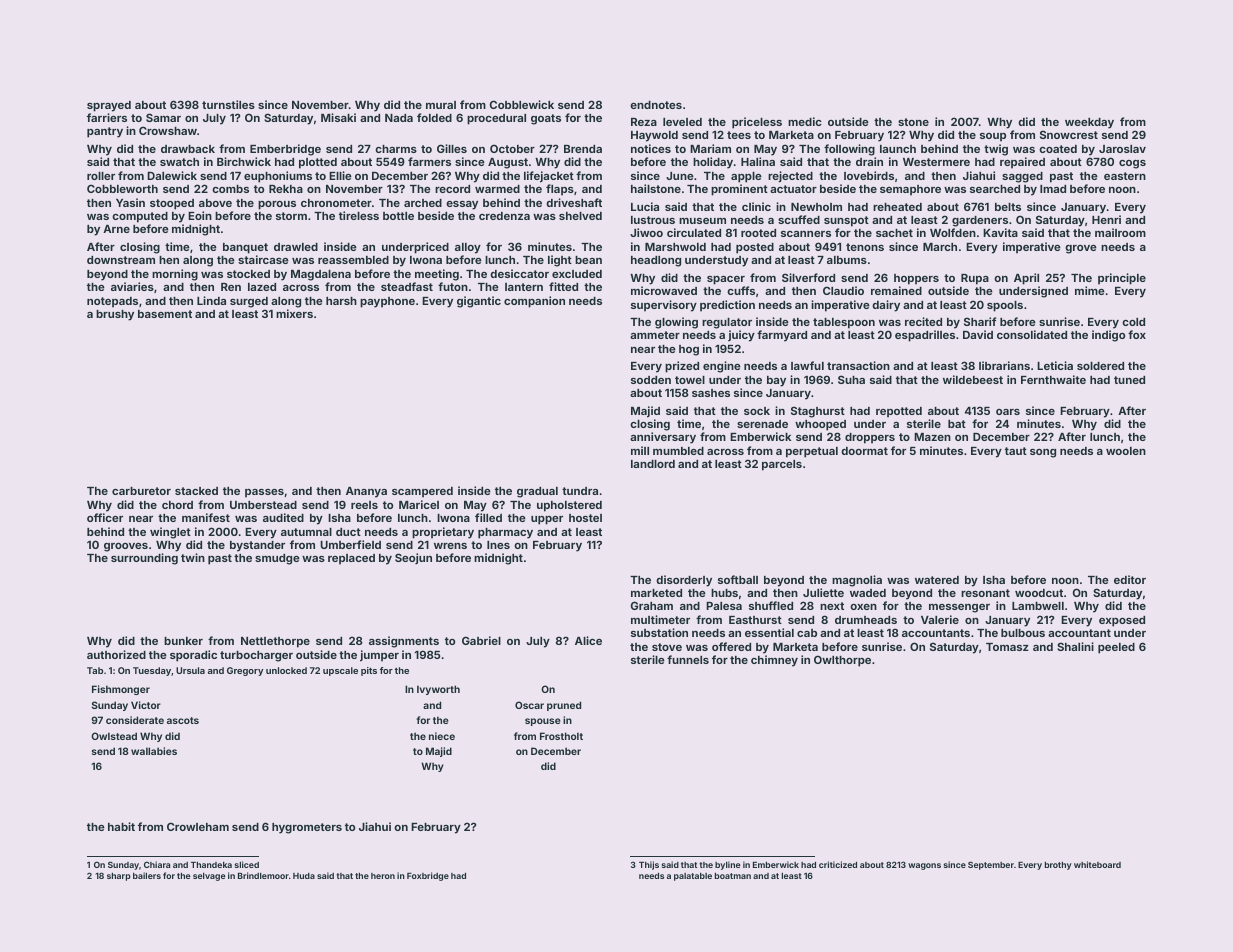 This image has height=952, width=1233. Describe the element at coordinates (757, 123) in the image. I see `priceless` at that location.
